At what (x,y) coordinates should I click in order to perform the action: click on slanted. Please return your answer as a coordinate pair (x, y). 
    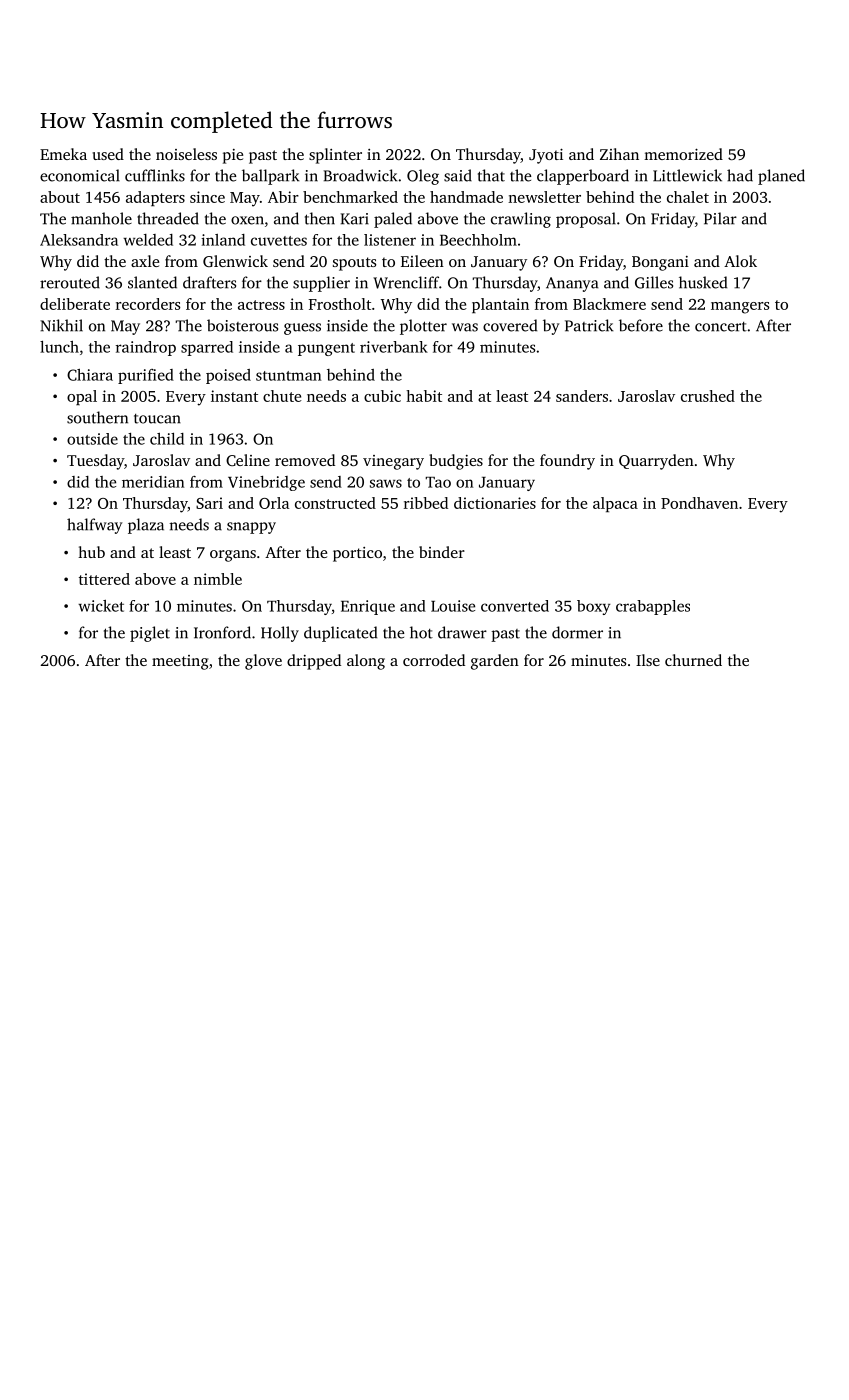
    Looking at the image, I should click on (152, 282).
